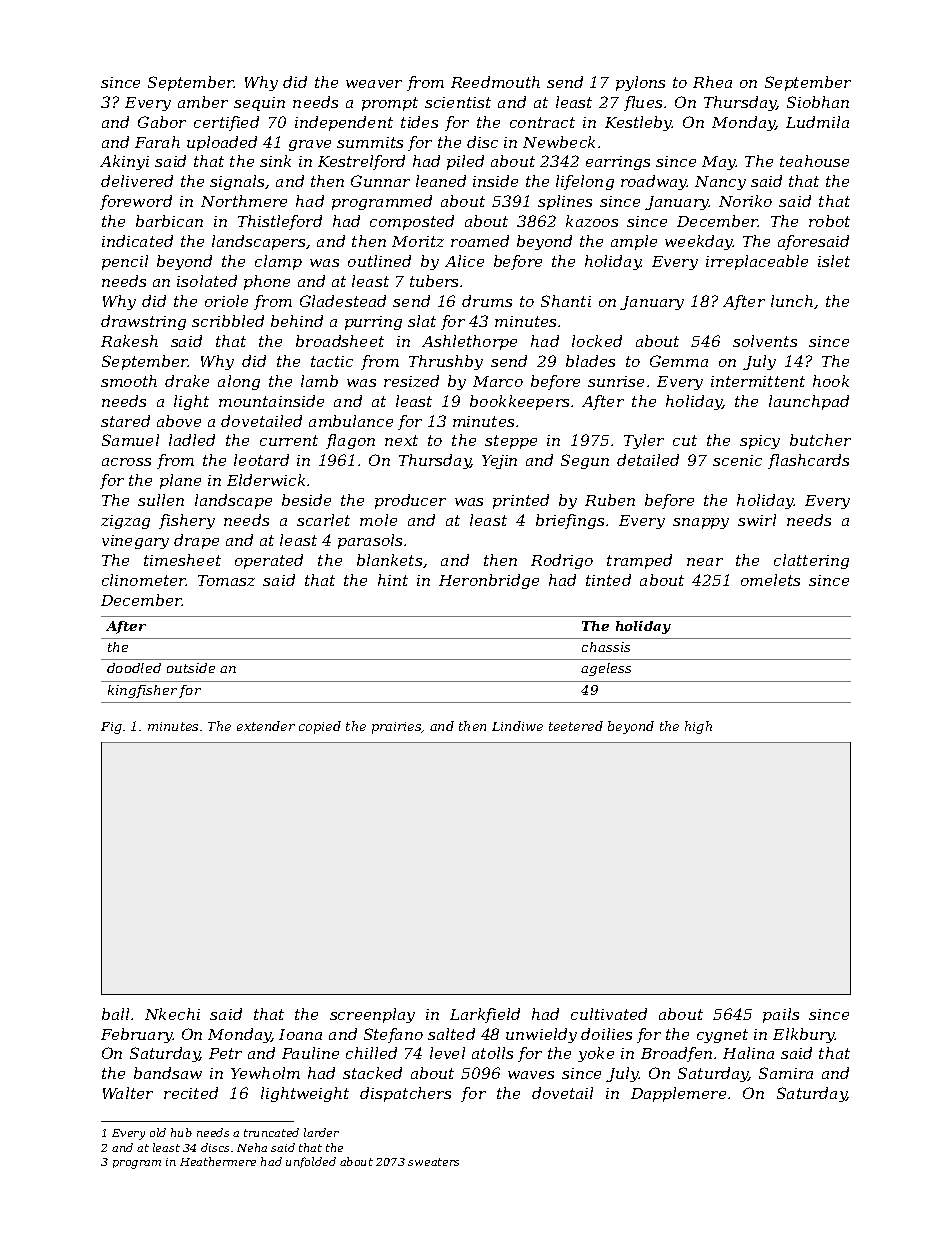  I want to click on Fig, so click(111, 728).
